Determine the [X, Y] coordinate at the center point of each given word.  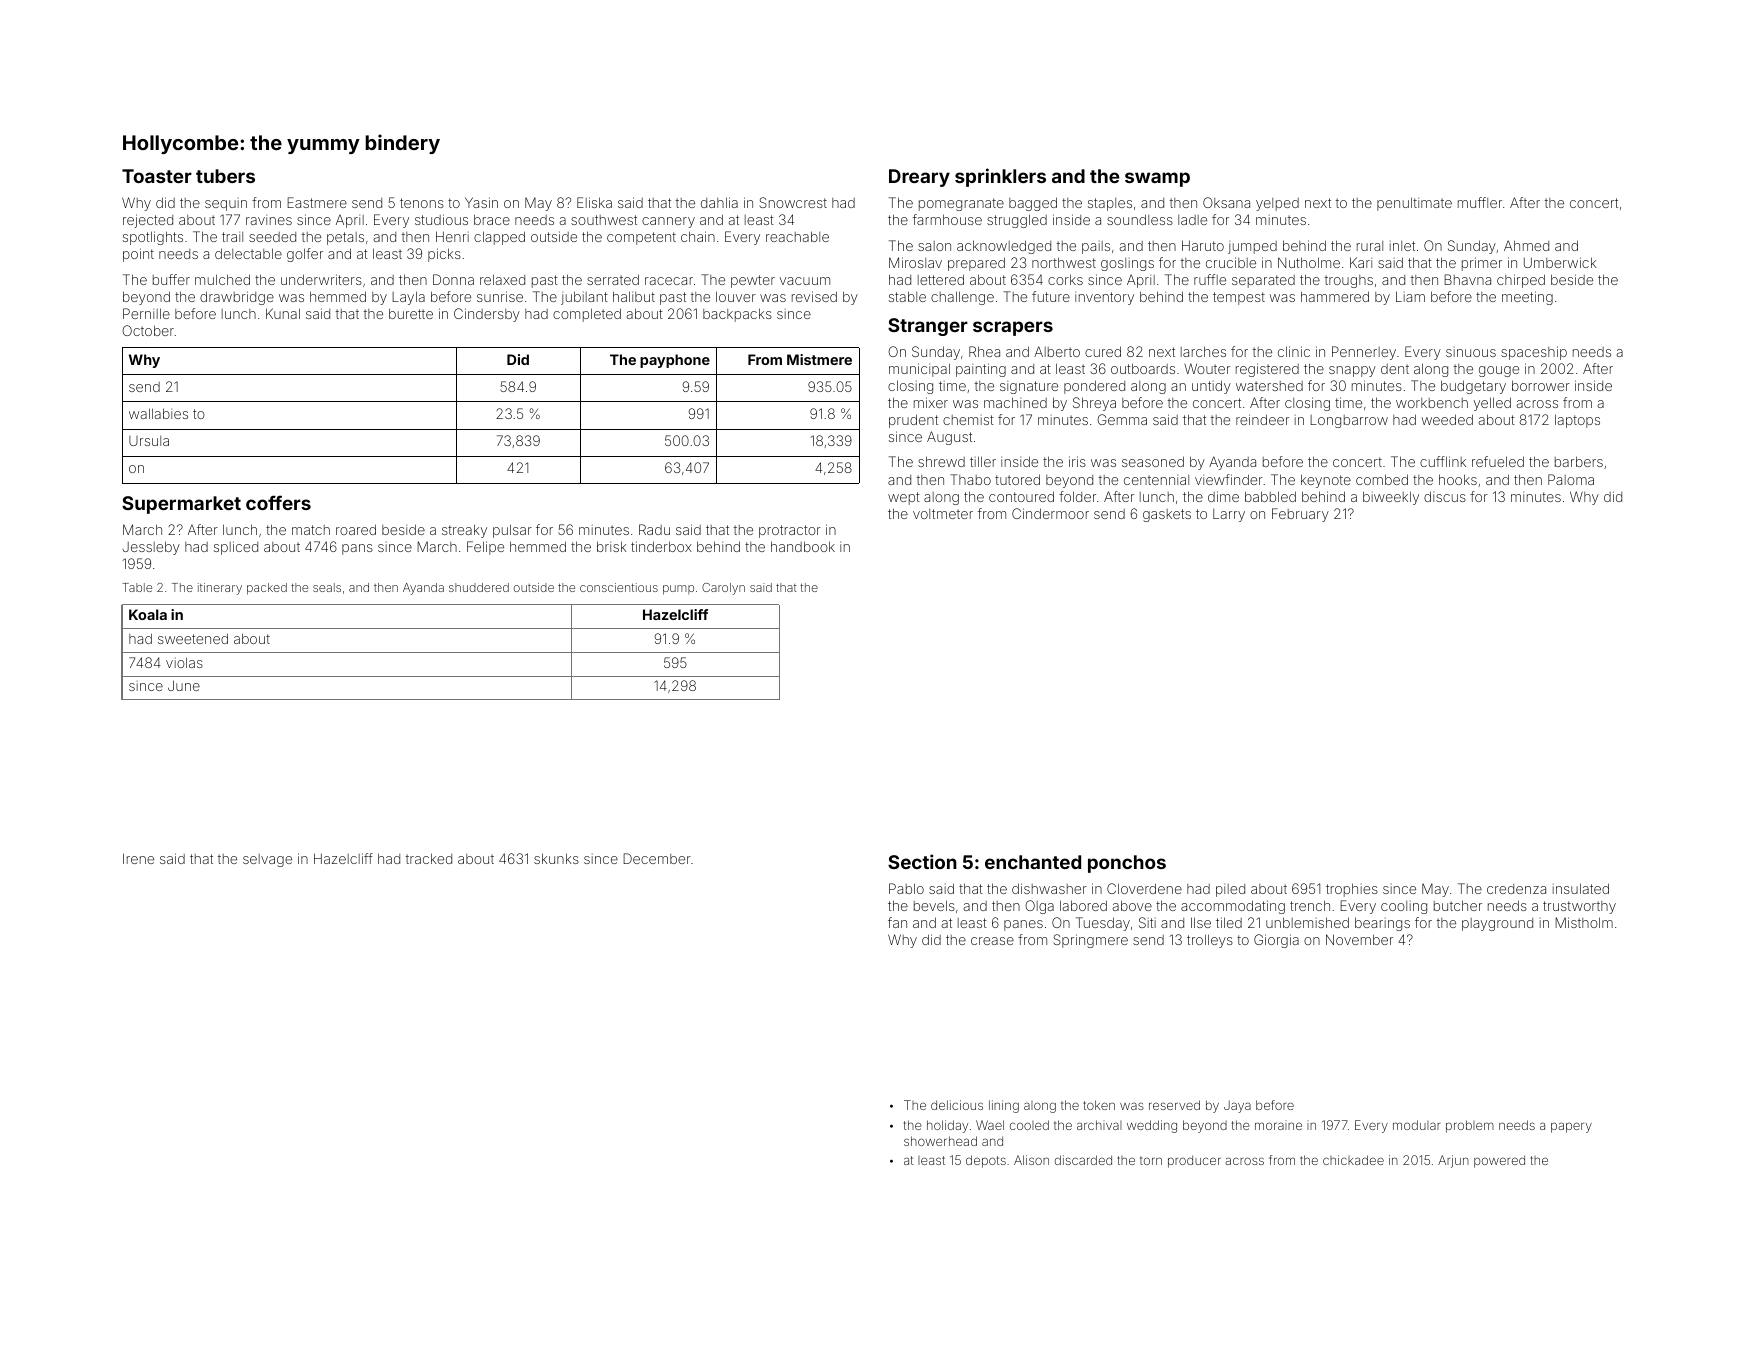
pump [678, 590]
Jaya [1237, 1106]
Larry [1229, 515]
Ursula [149, 441]
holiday [947, 1126]
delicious [957, 1105]
